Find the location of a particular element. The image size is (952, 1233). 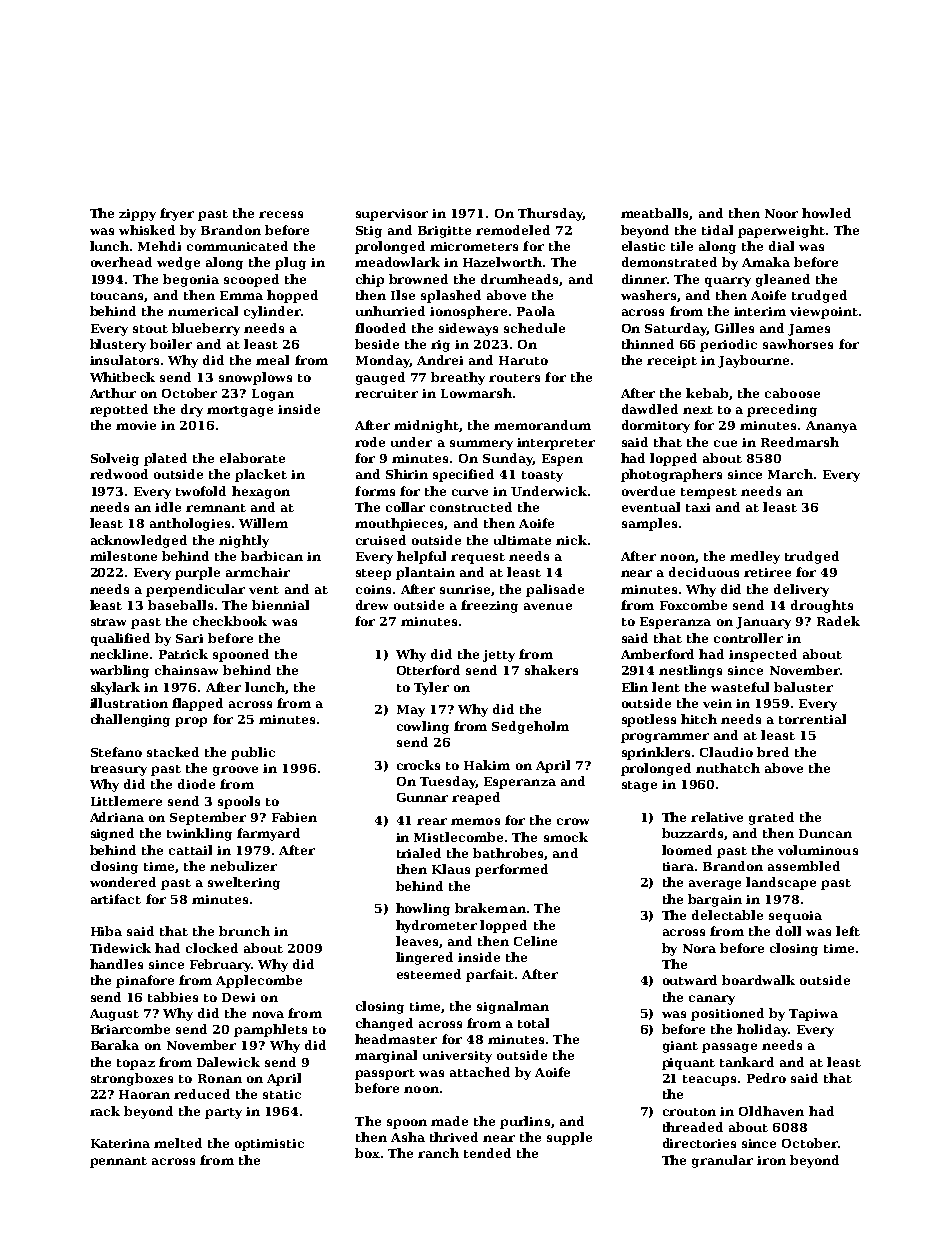

party is located at coordinates (223, 1113).
